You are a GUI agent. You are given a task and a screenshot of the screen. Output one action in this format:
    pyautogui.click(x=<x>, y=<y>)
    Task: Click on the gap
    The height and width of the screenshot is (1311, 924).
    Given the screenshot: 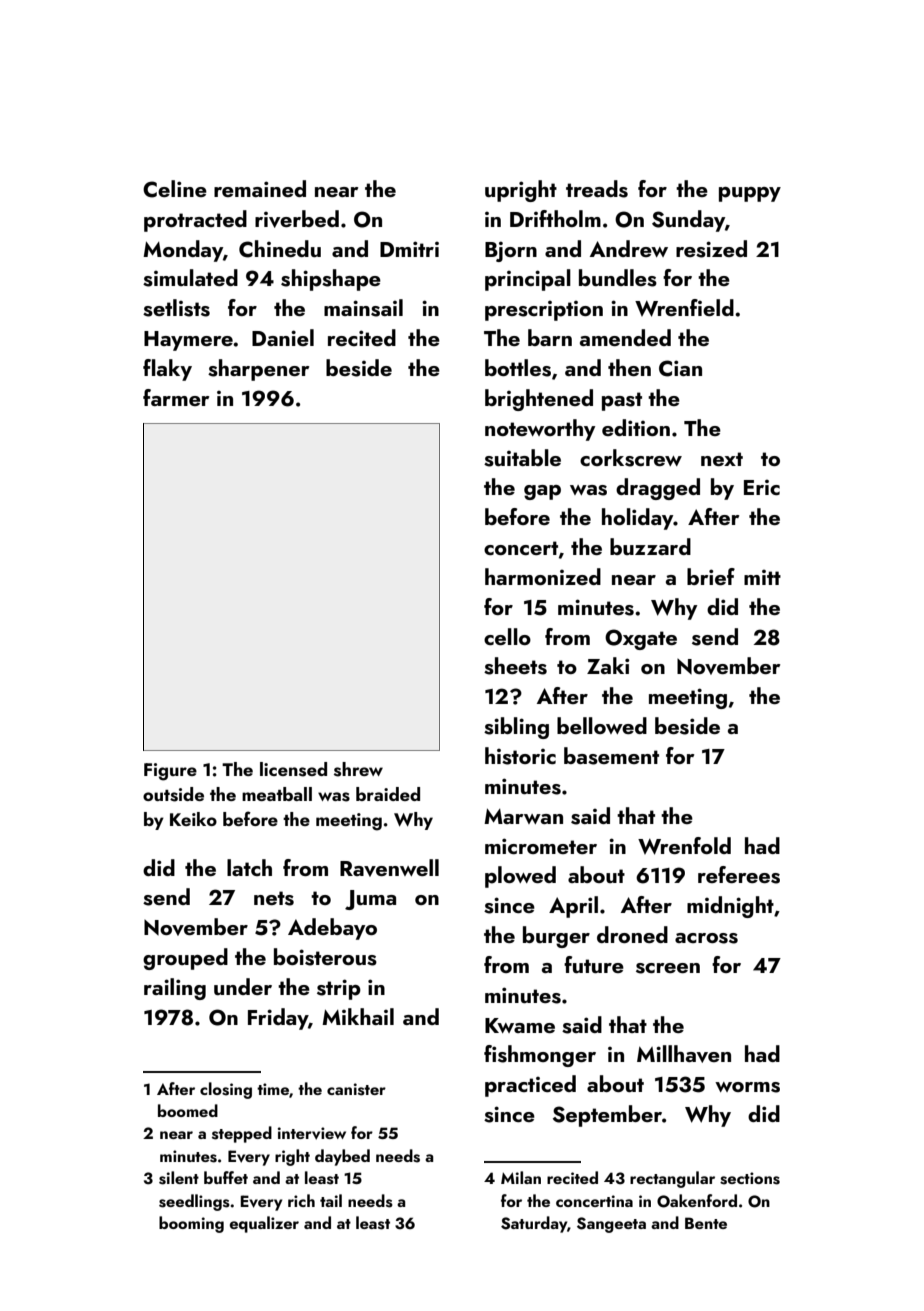 What is the action you would take?
    pyautogui.click(x=542, y=492)
